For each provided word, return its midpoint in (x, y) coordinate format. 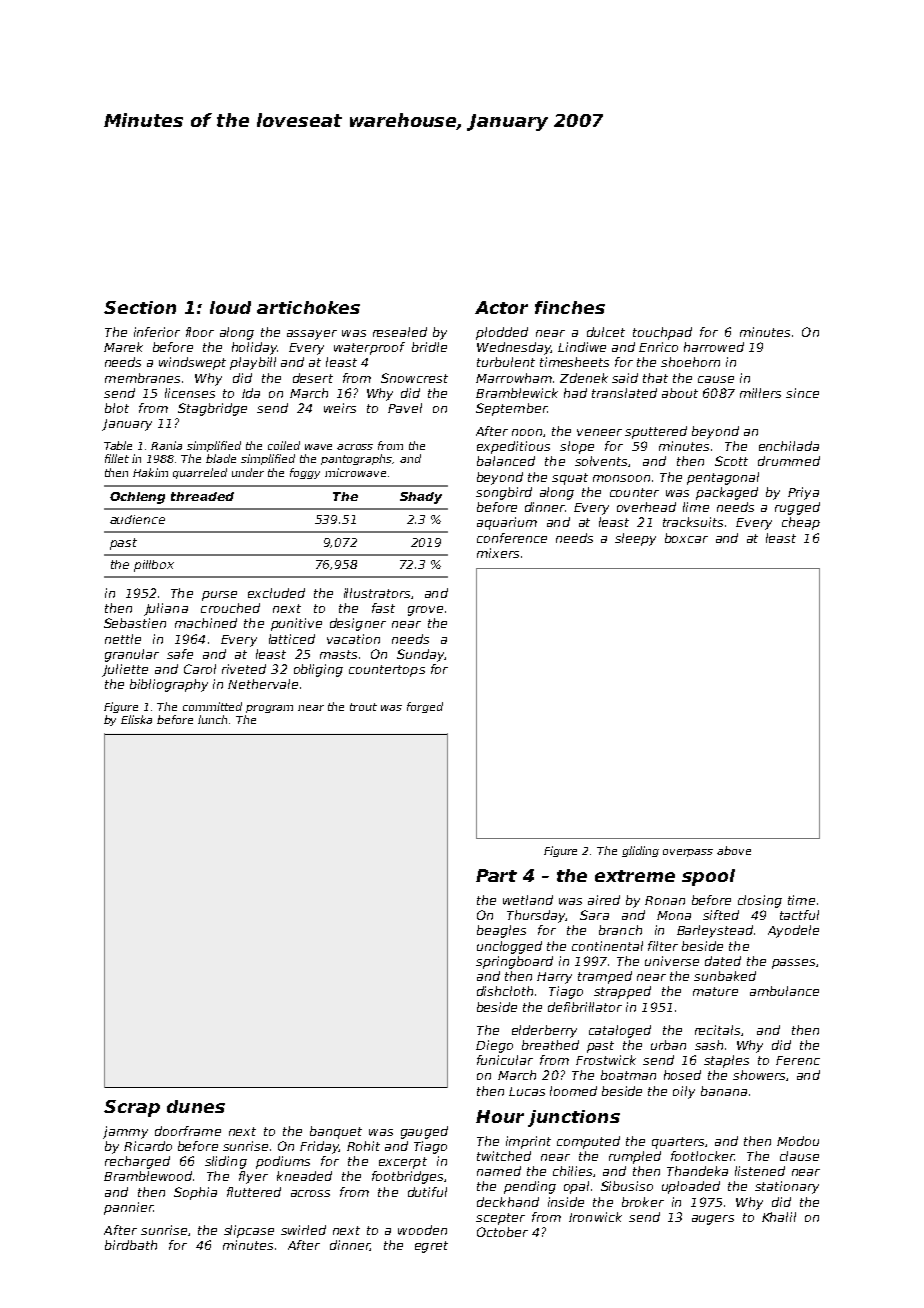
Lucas (527, 1091)
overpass (688, 853)
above (734, 850)
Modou (798, 1141)
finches (570, 307)
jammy (125, 1132)
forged (425, 707)
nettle (123, 639)
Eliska (136, 719)
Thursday (536, 916)
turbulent (506, 362)
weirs (340, 408)
